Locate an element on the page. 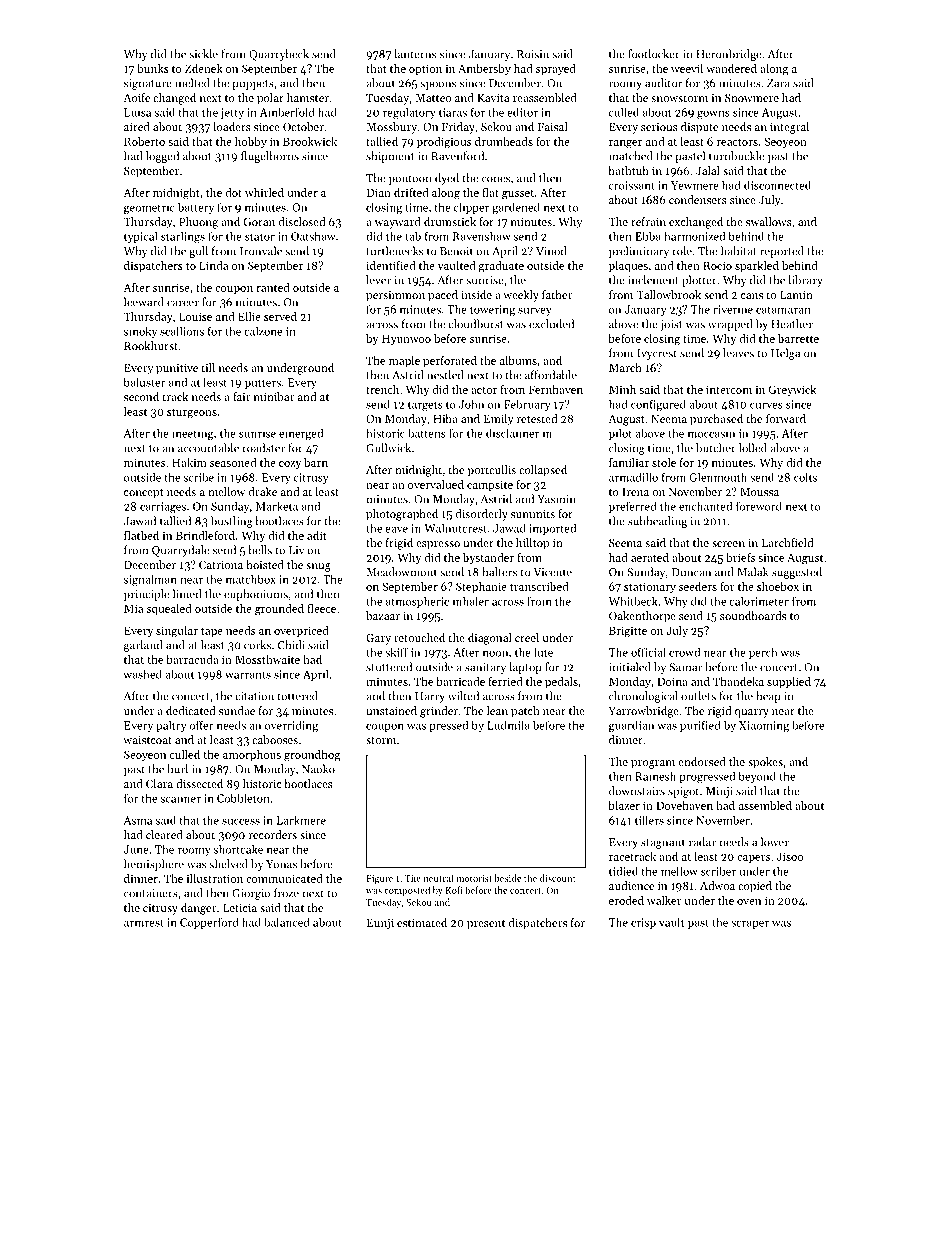 The width and height of the image is (952, 1233). Ellie is located at coordinates (249, 316).
